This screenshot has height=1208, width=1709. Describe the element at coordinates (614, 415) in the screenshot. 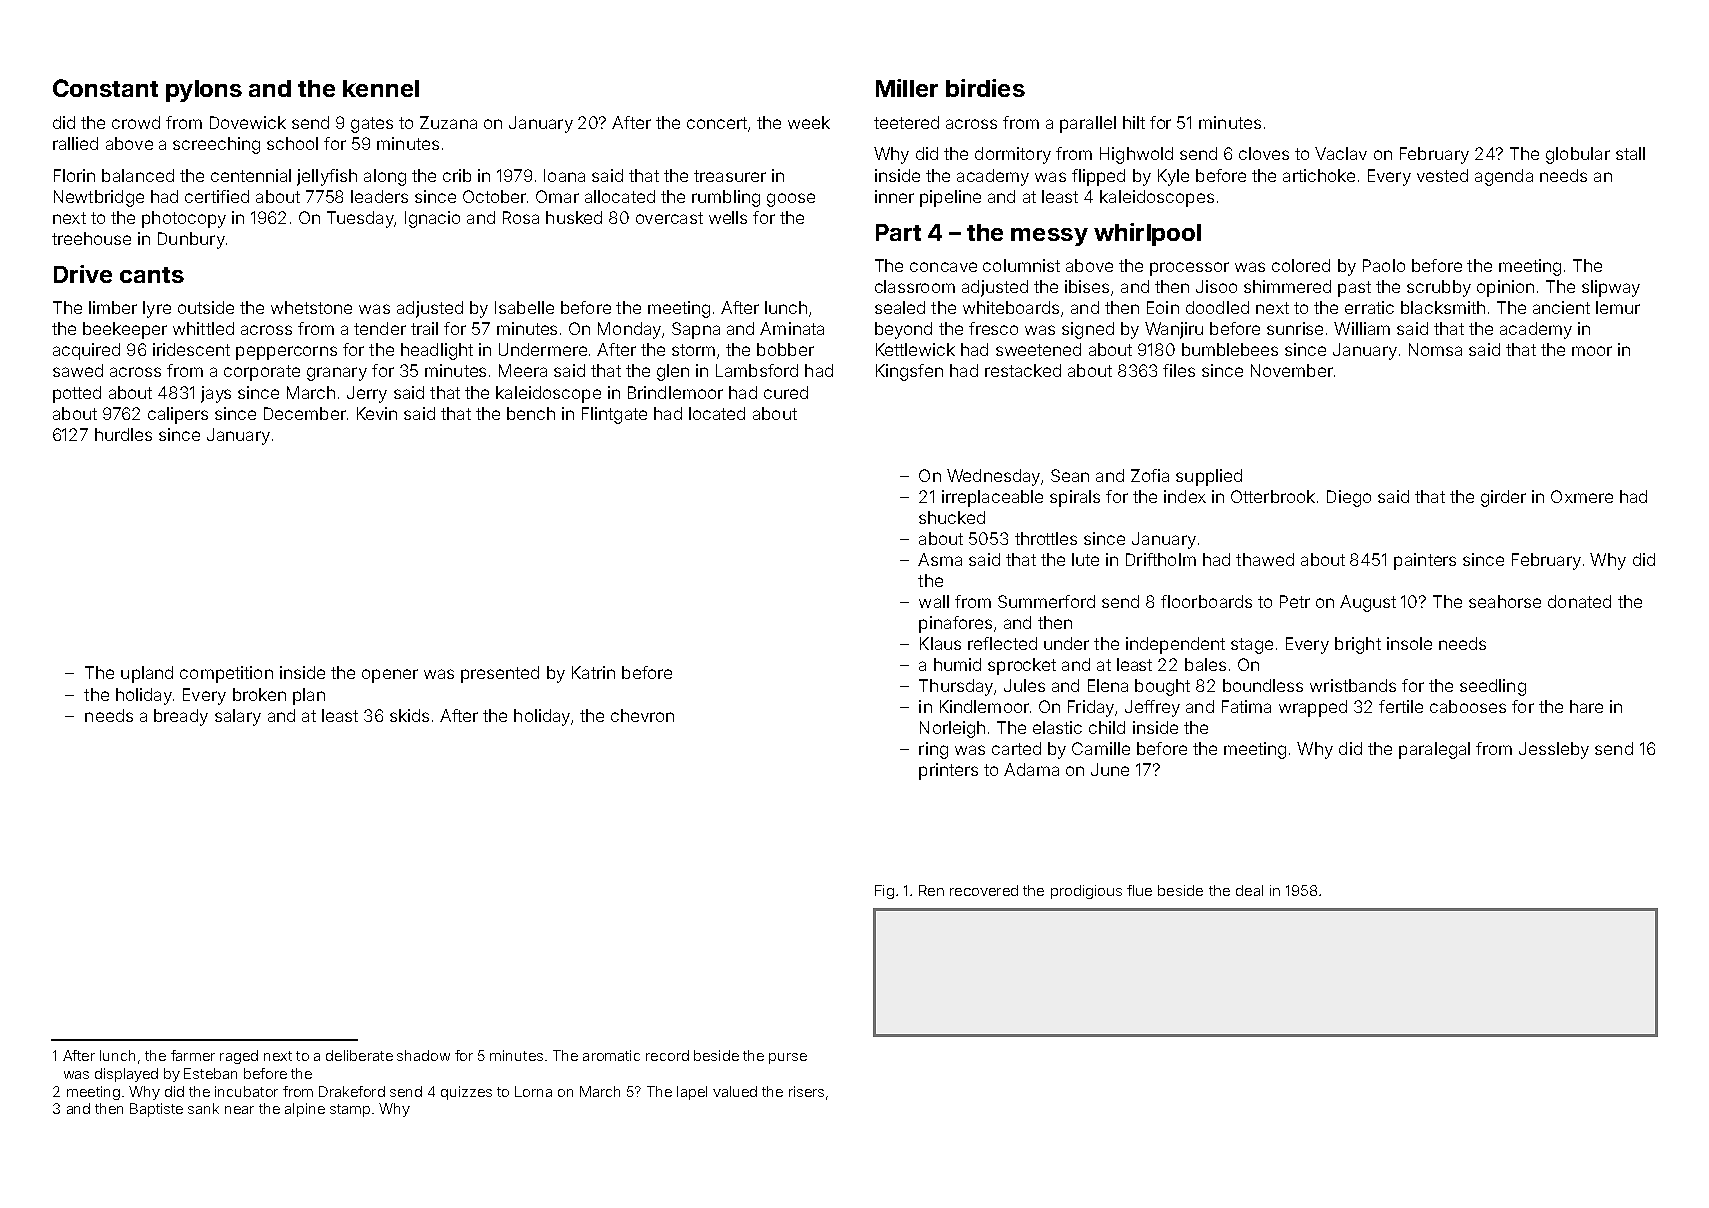

I see `Flintgate` at that location.
